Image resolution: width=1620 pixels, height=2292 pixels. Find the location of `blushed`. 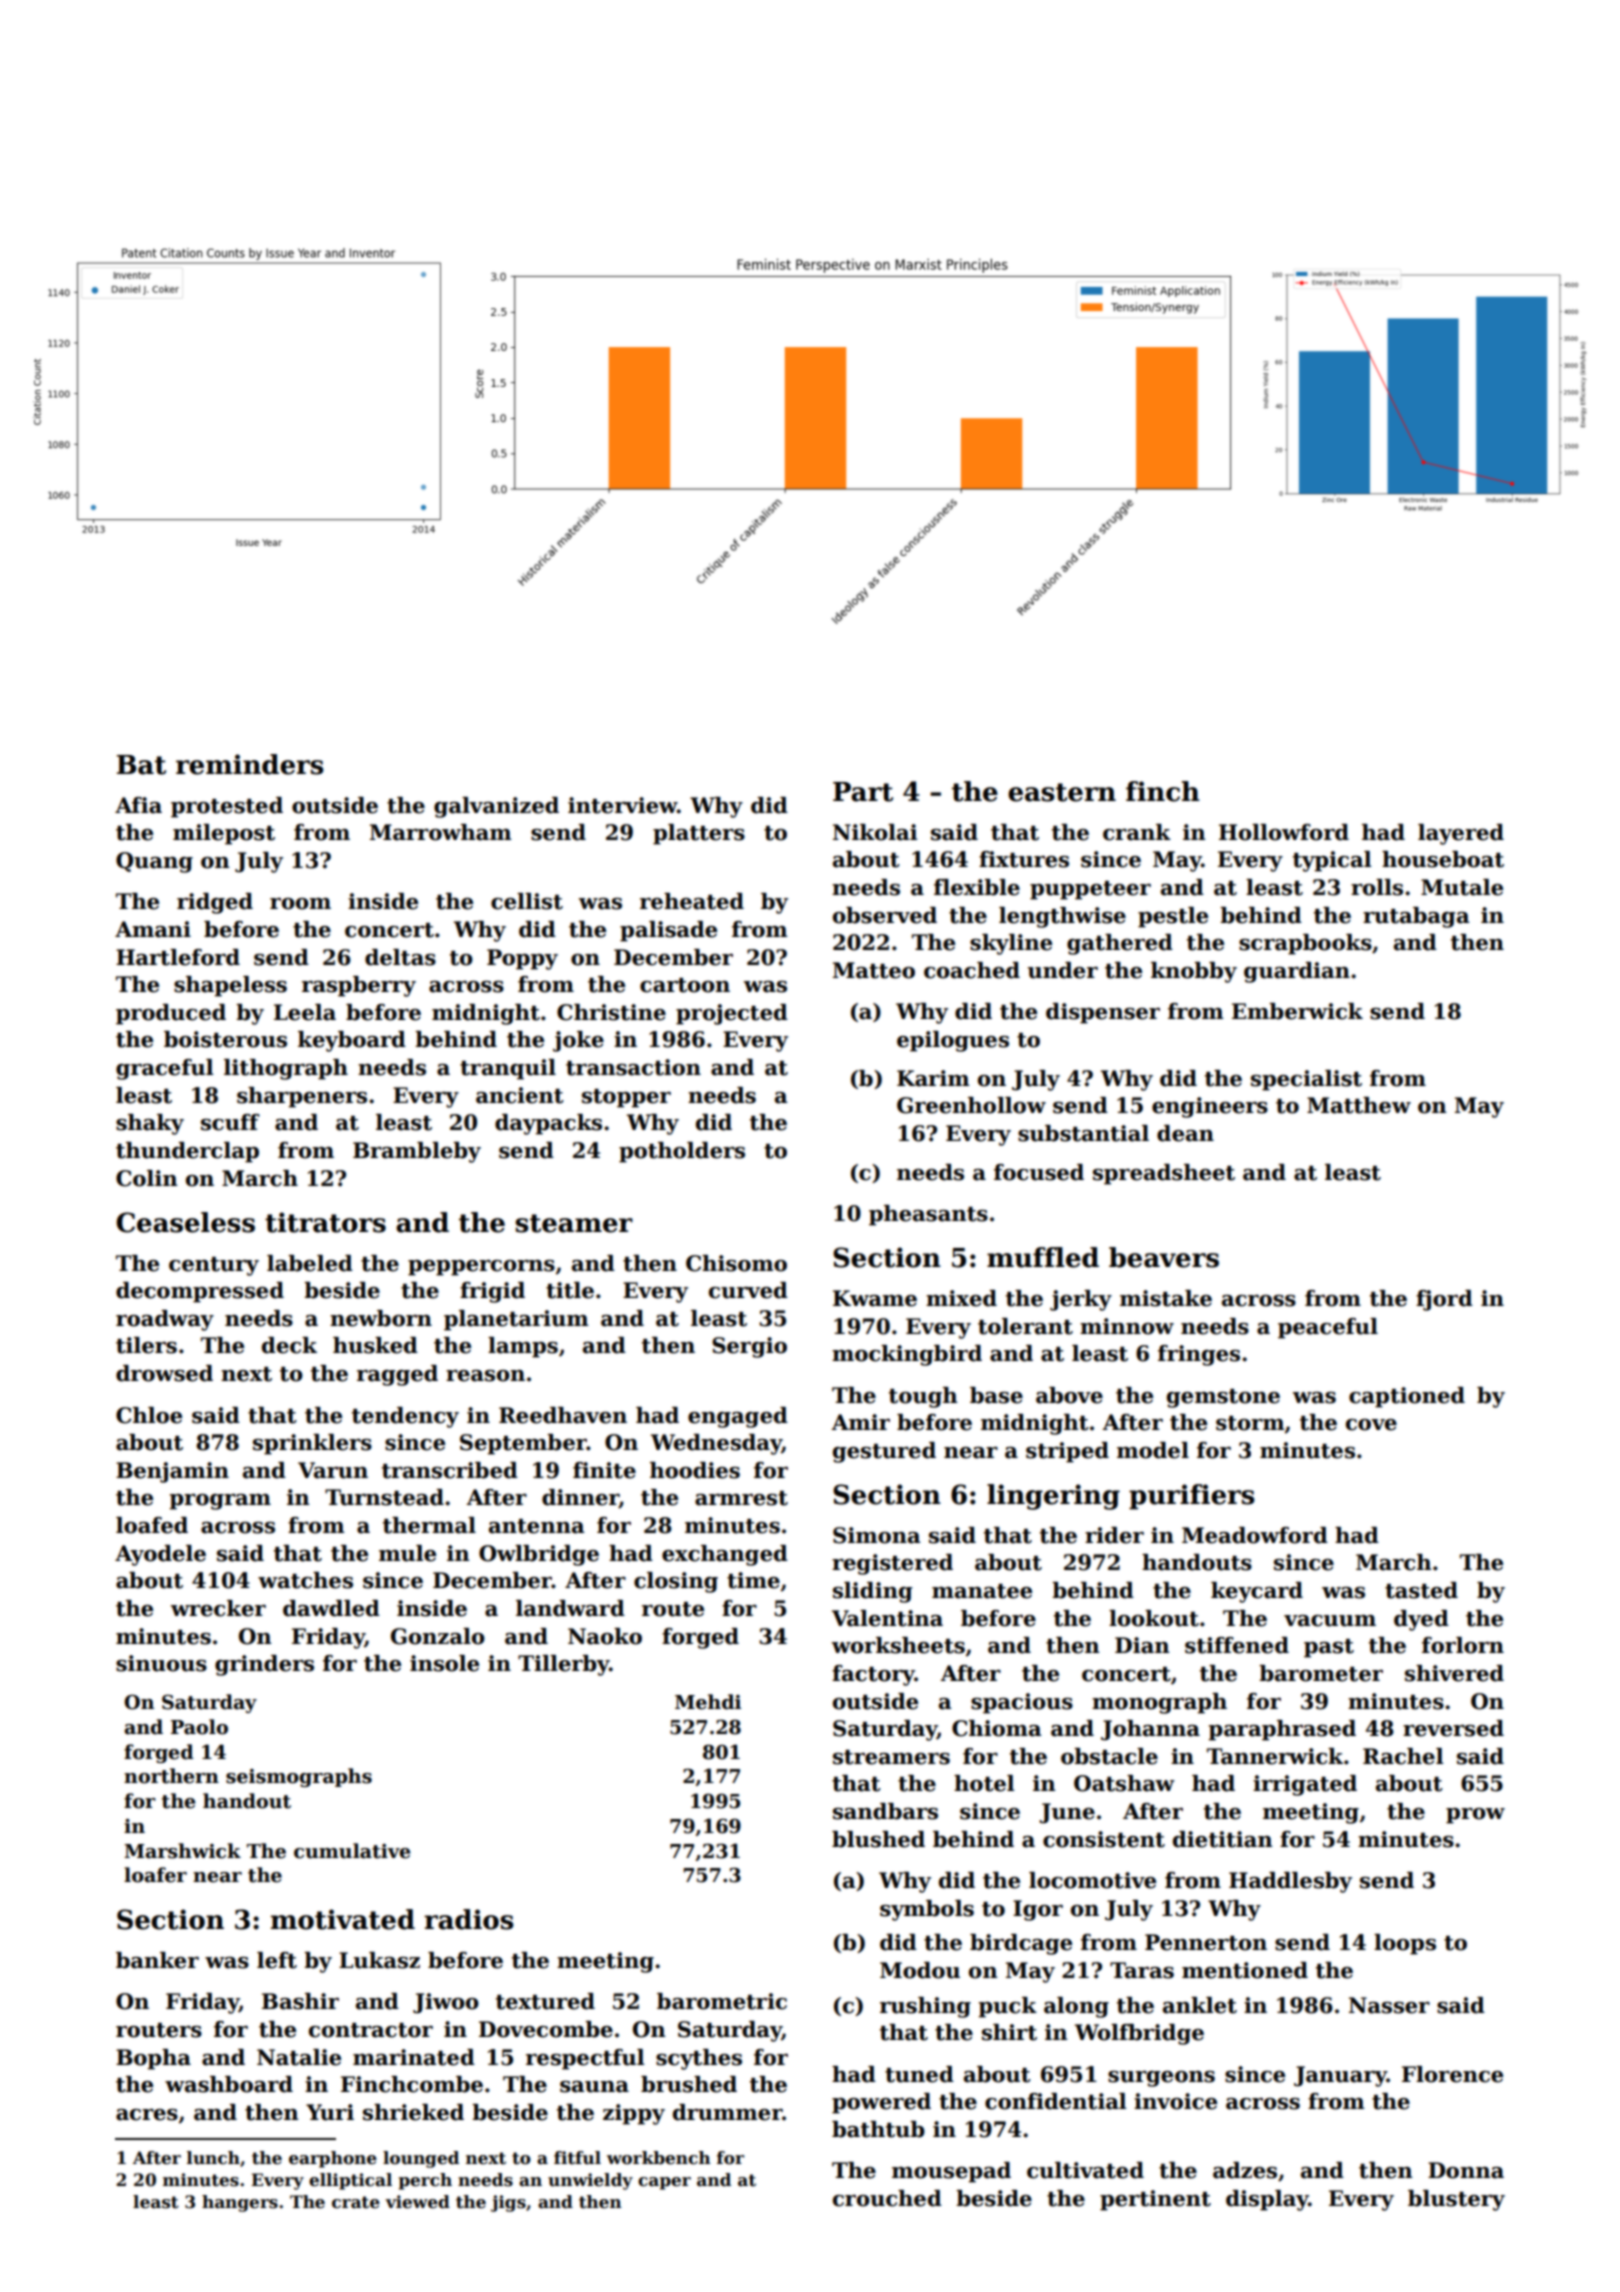

blushed is located at coordinates (878, 1839).
